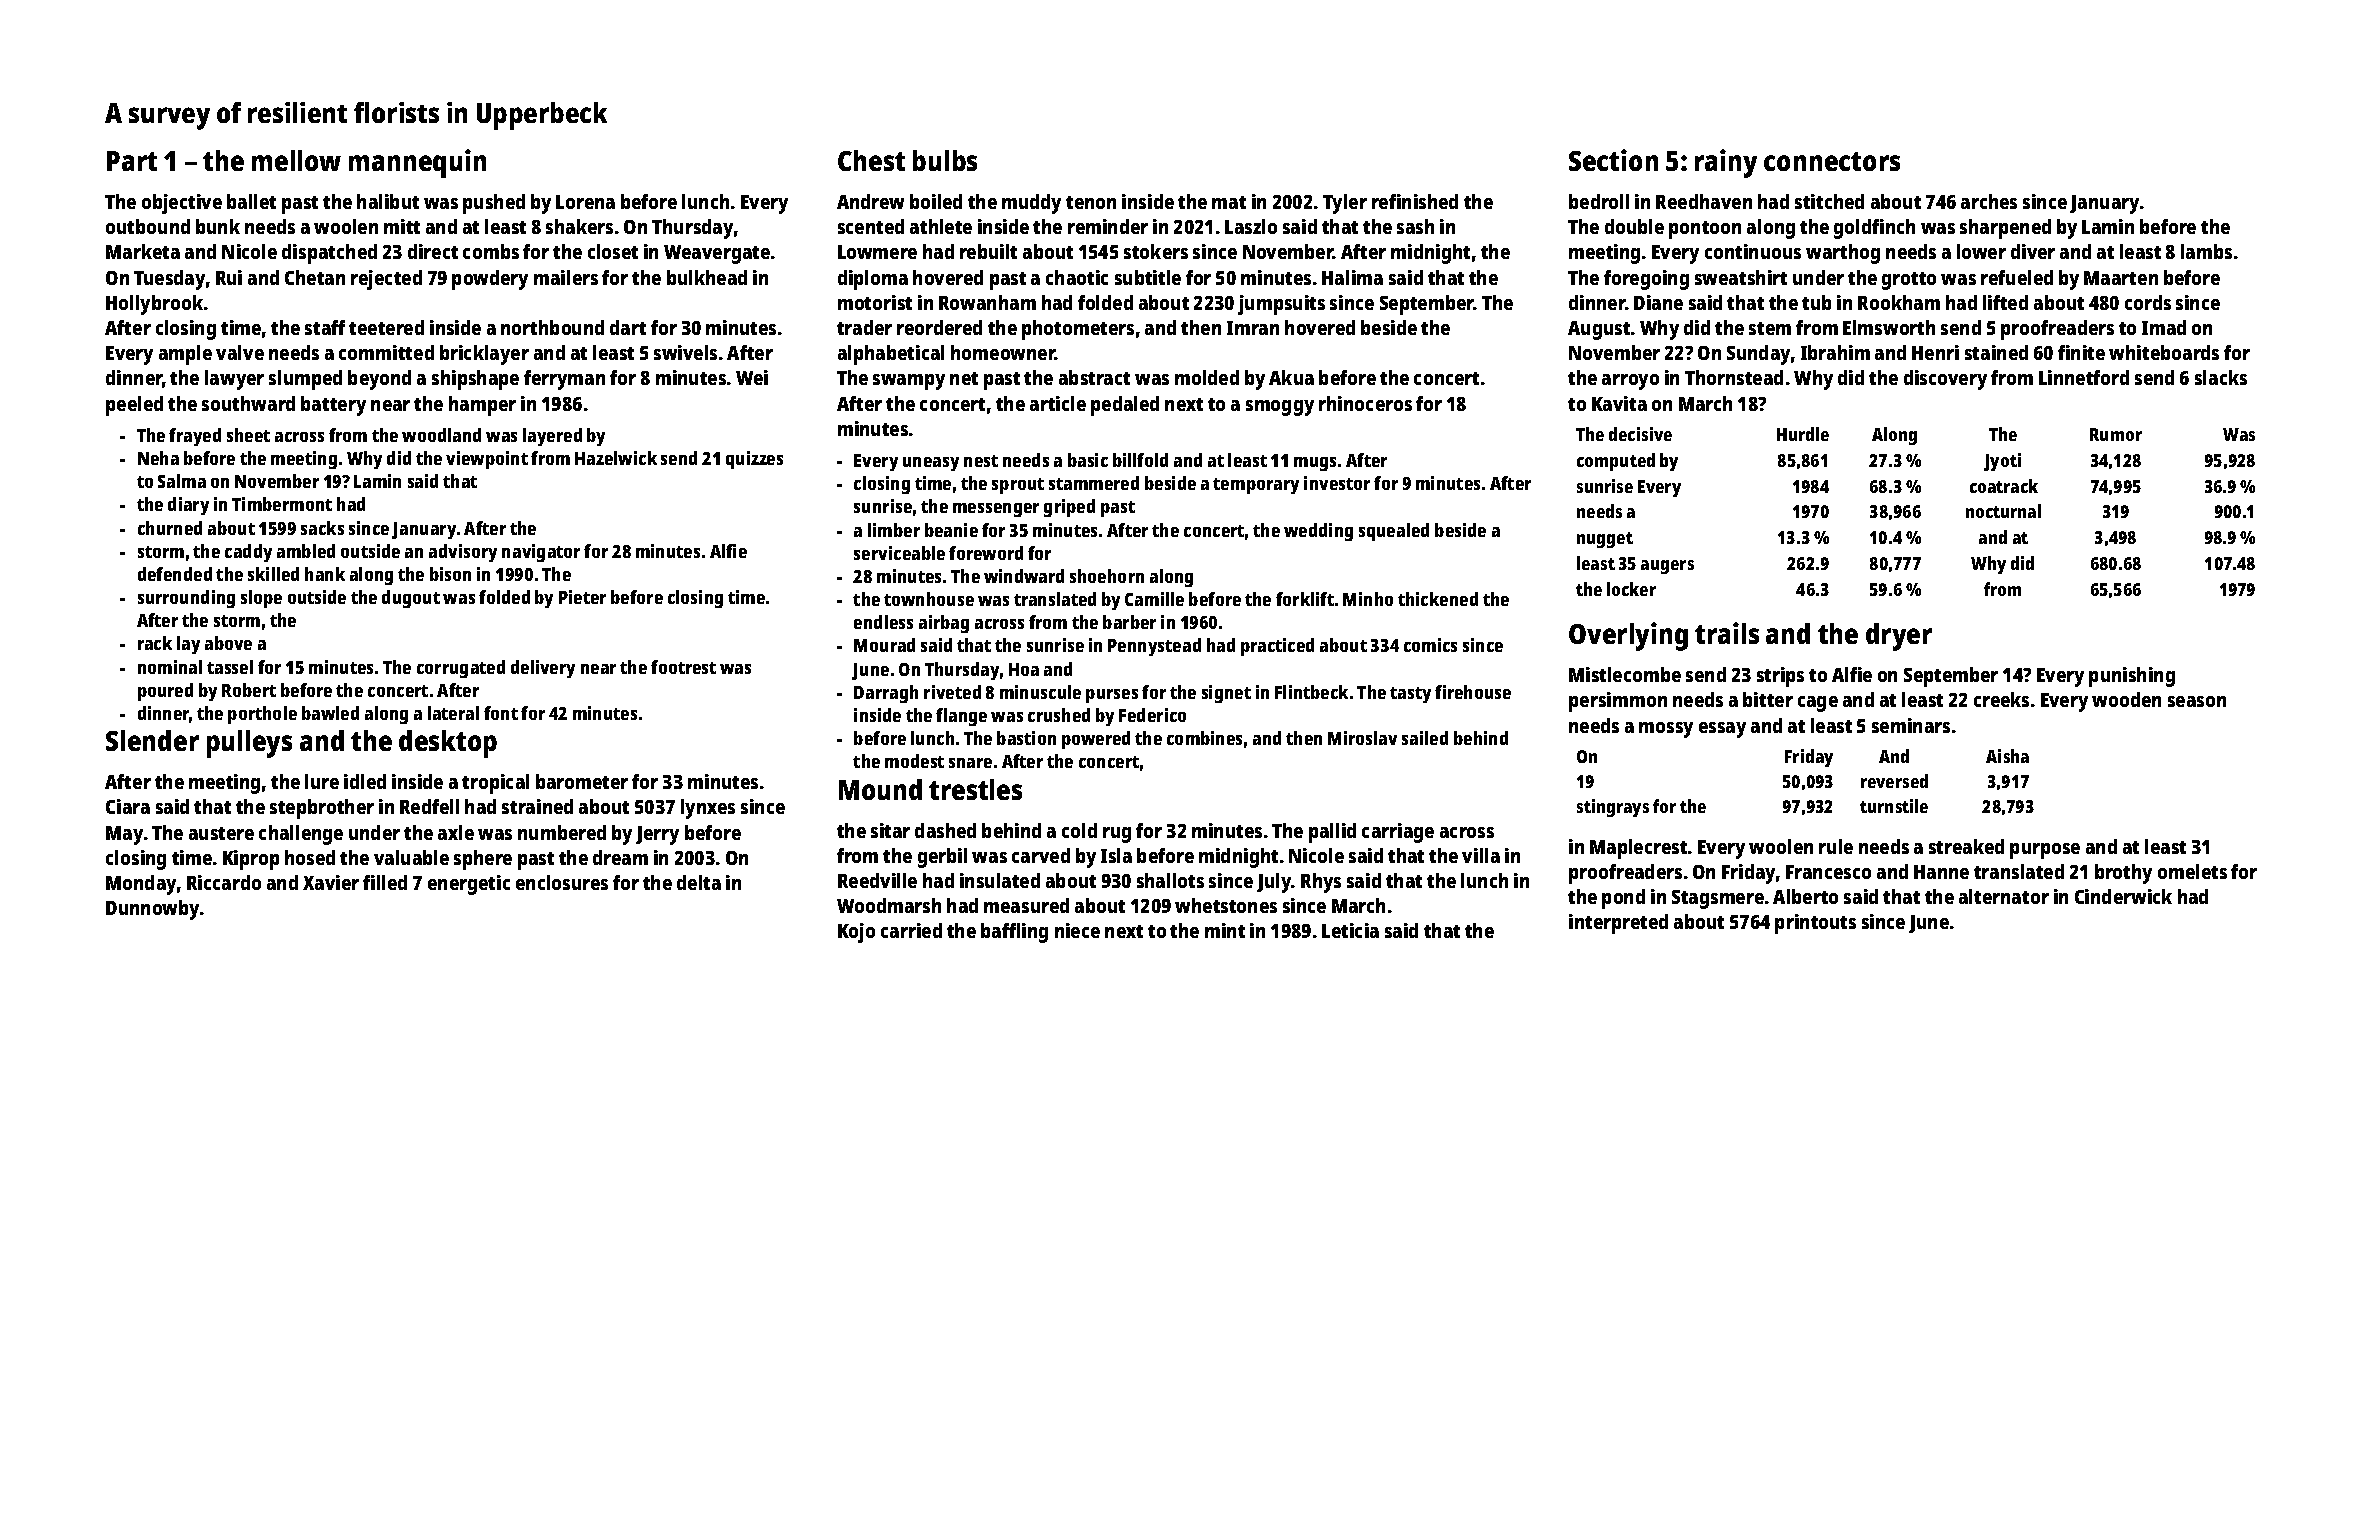 The height and width of the document is (1533, 2370). Describe the element at coordinates (329, 254) in the document. I see `dispatched` at that location.
